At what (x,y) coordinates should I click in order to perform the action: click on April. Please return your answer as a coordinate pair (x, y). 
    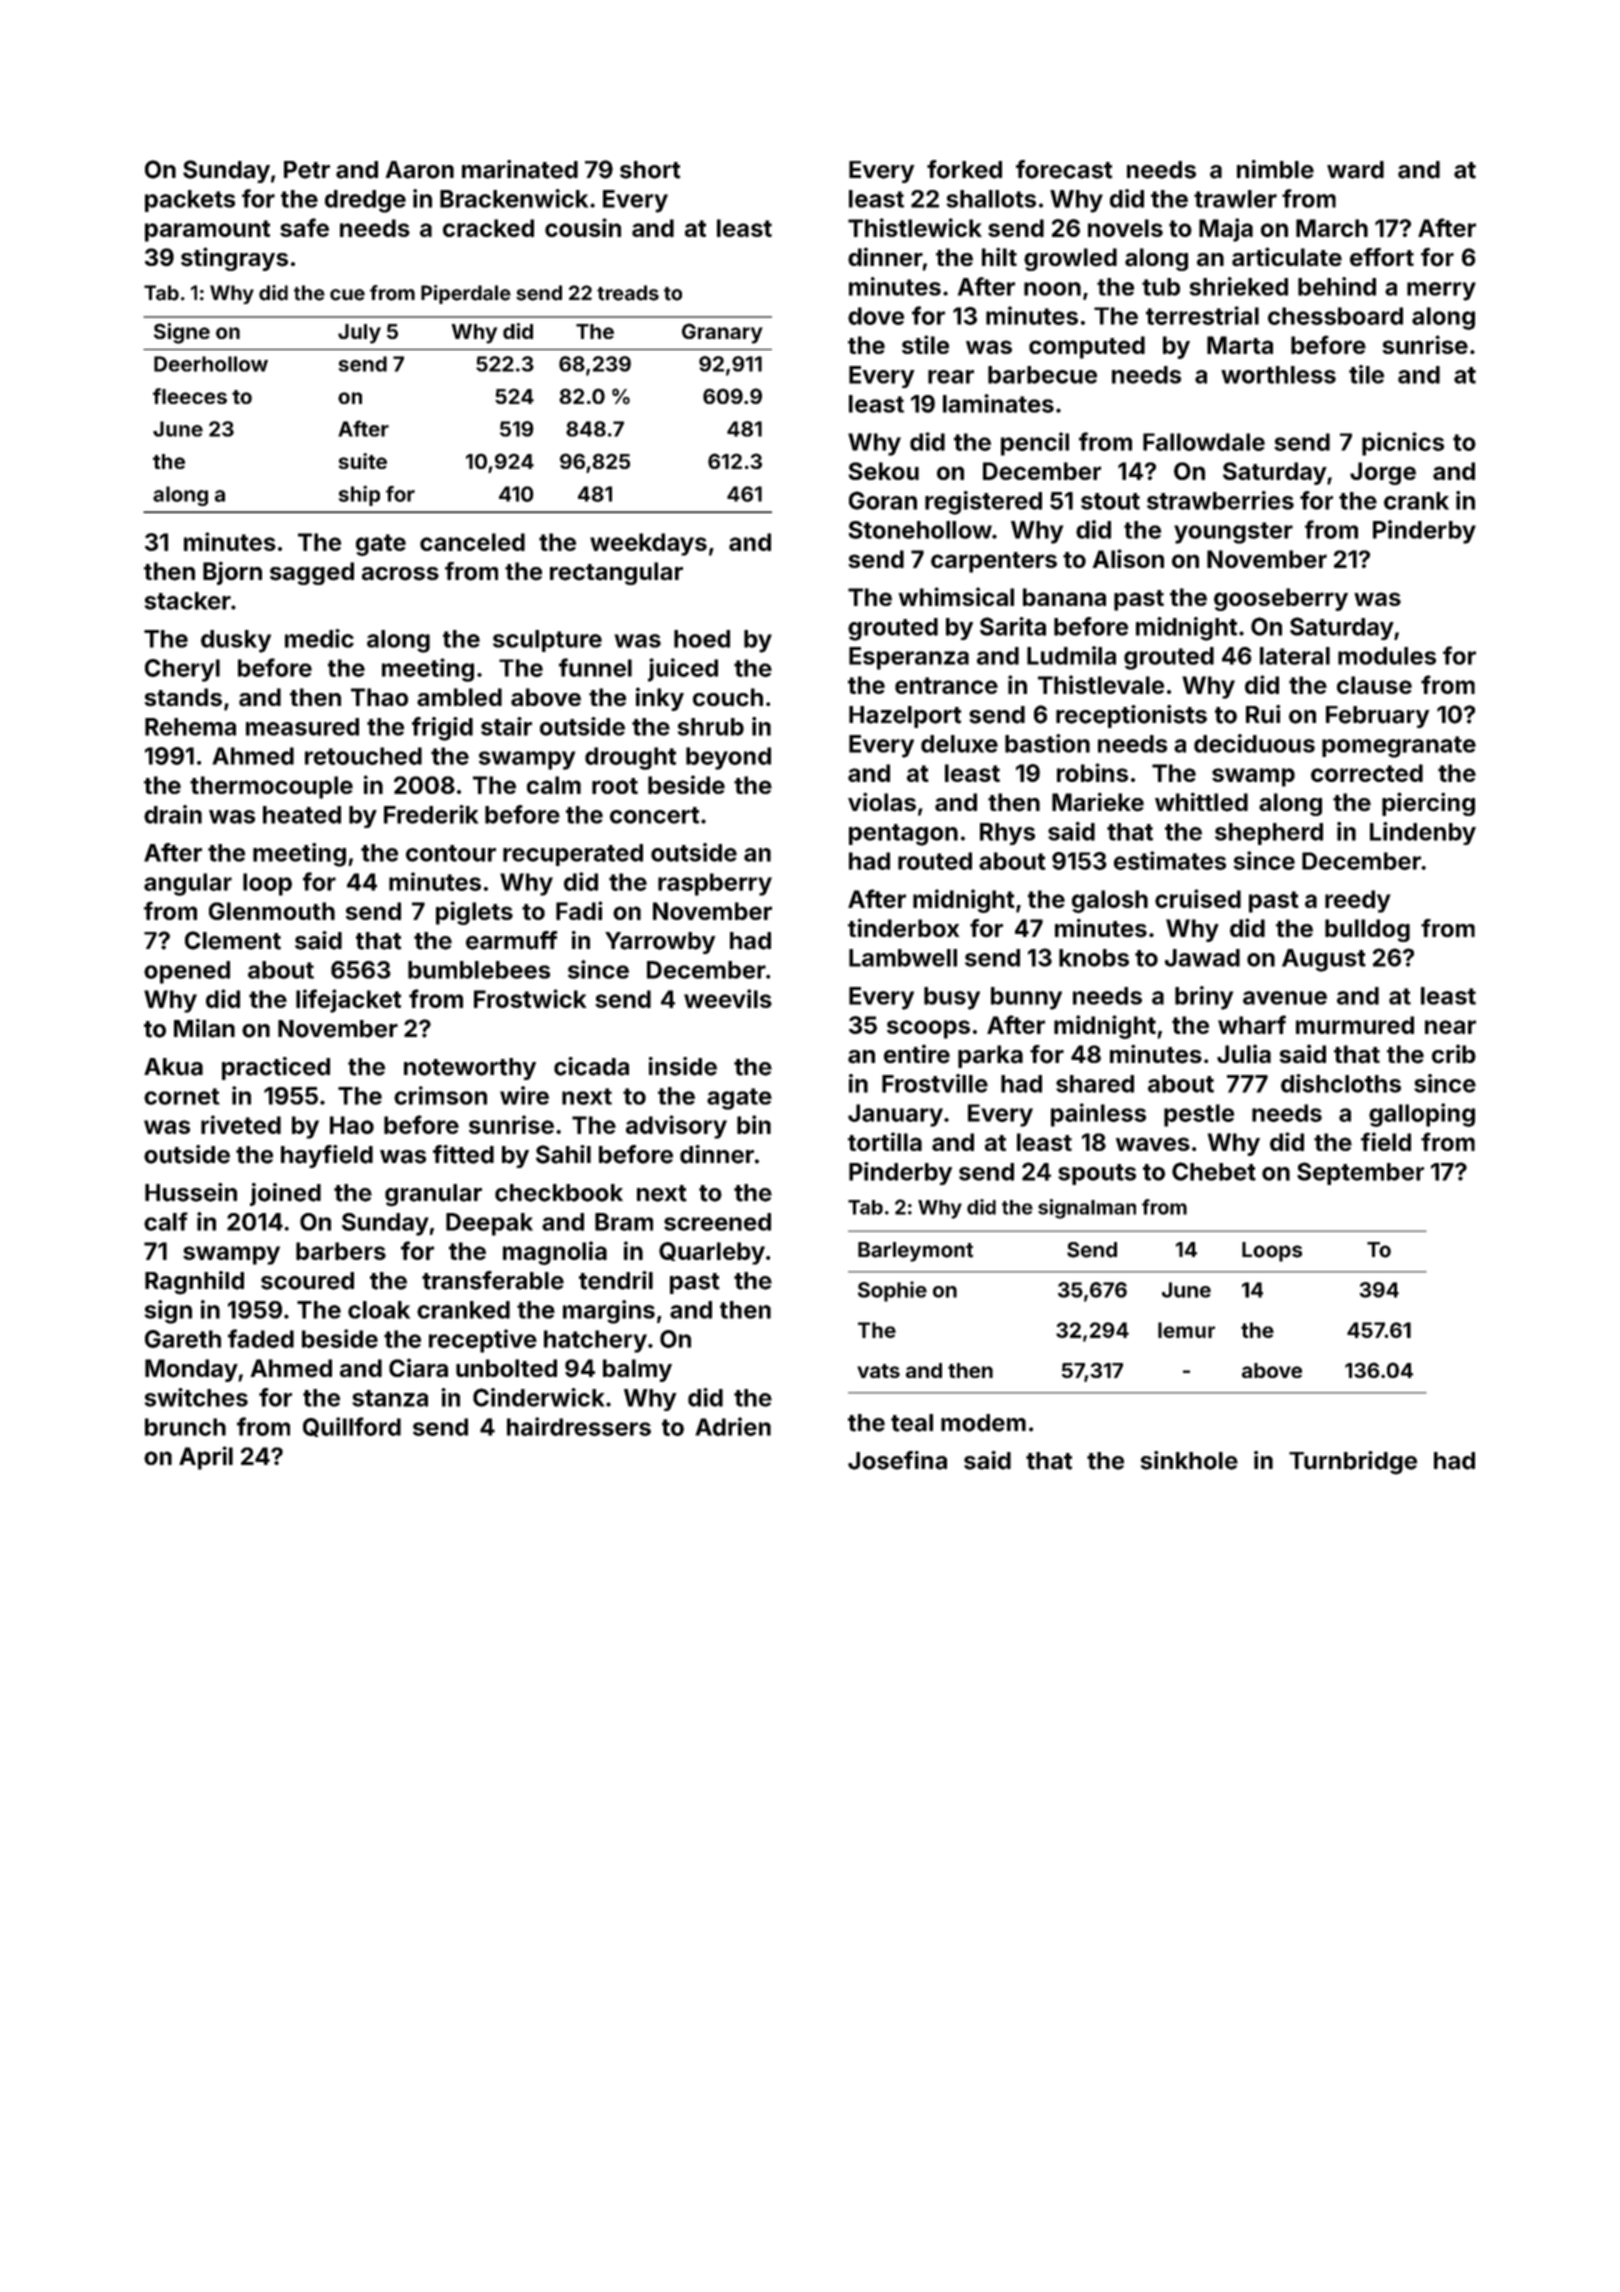
    Looking at the image, I should click on (206, 1458).
